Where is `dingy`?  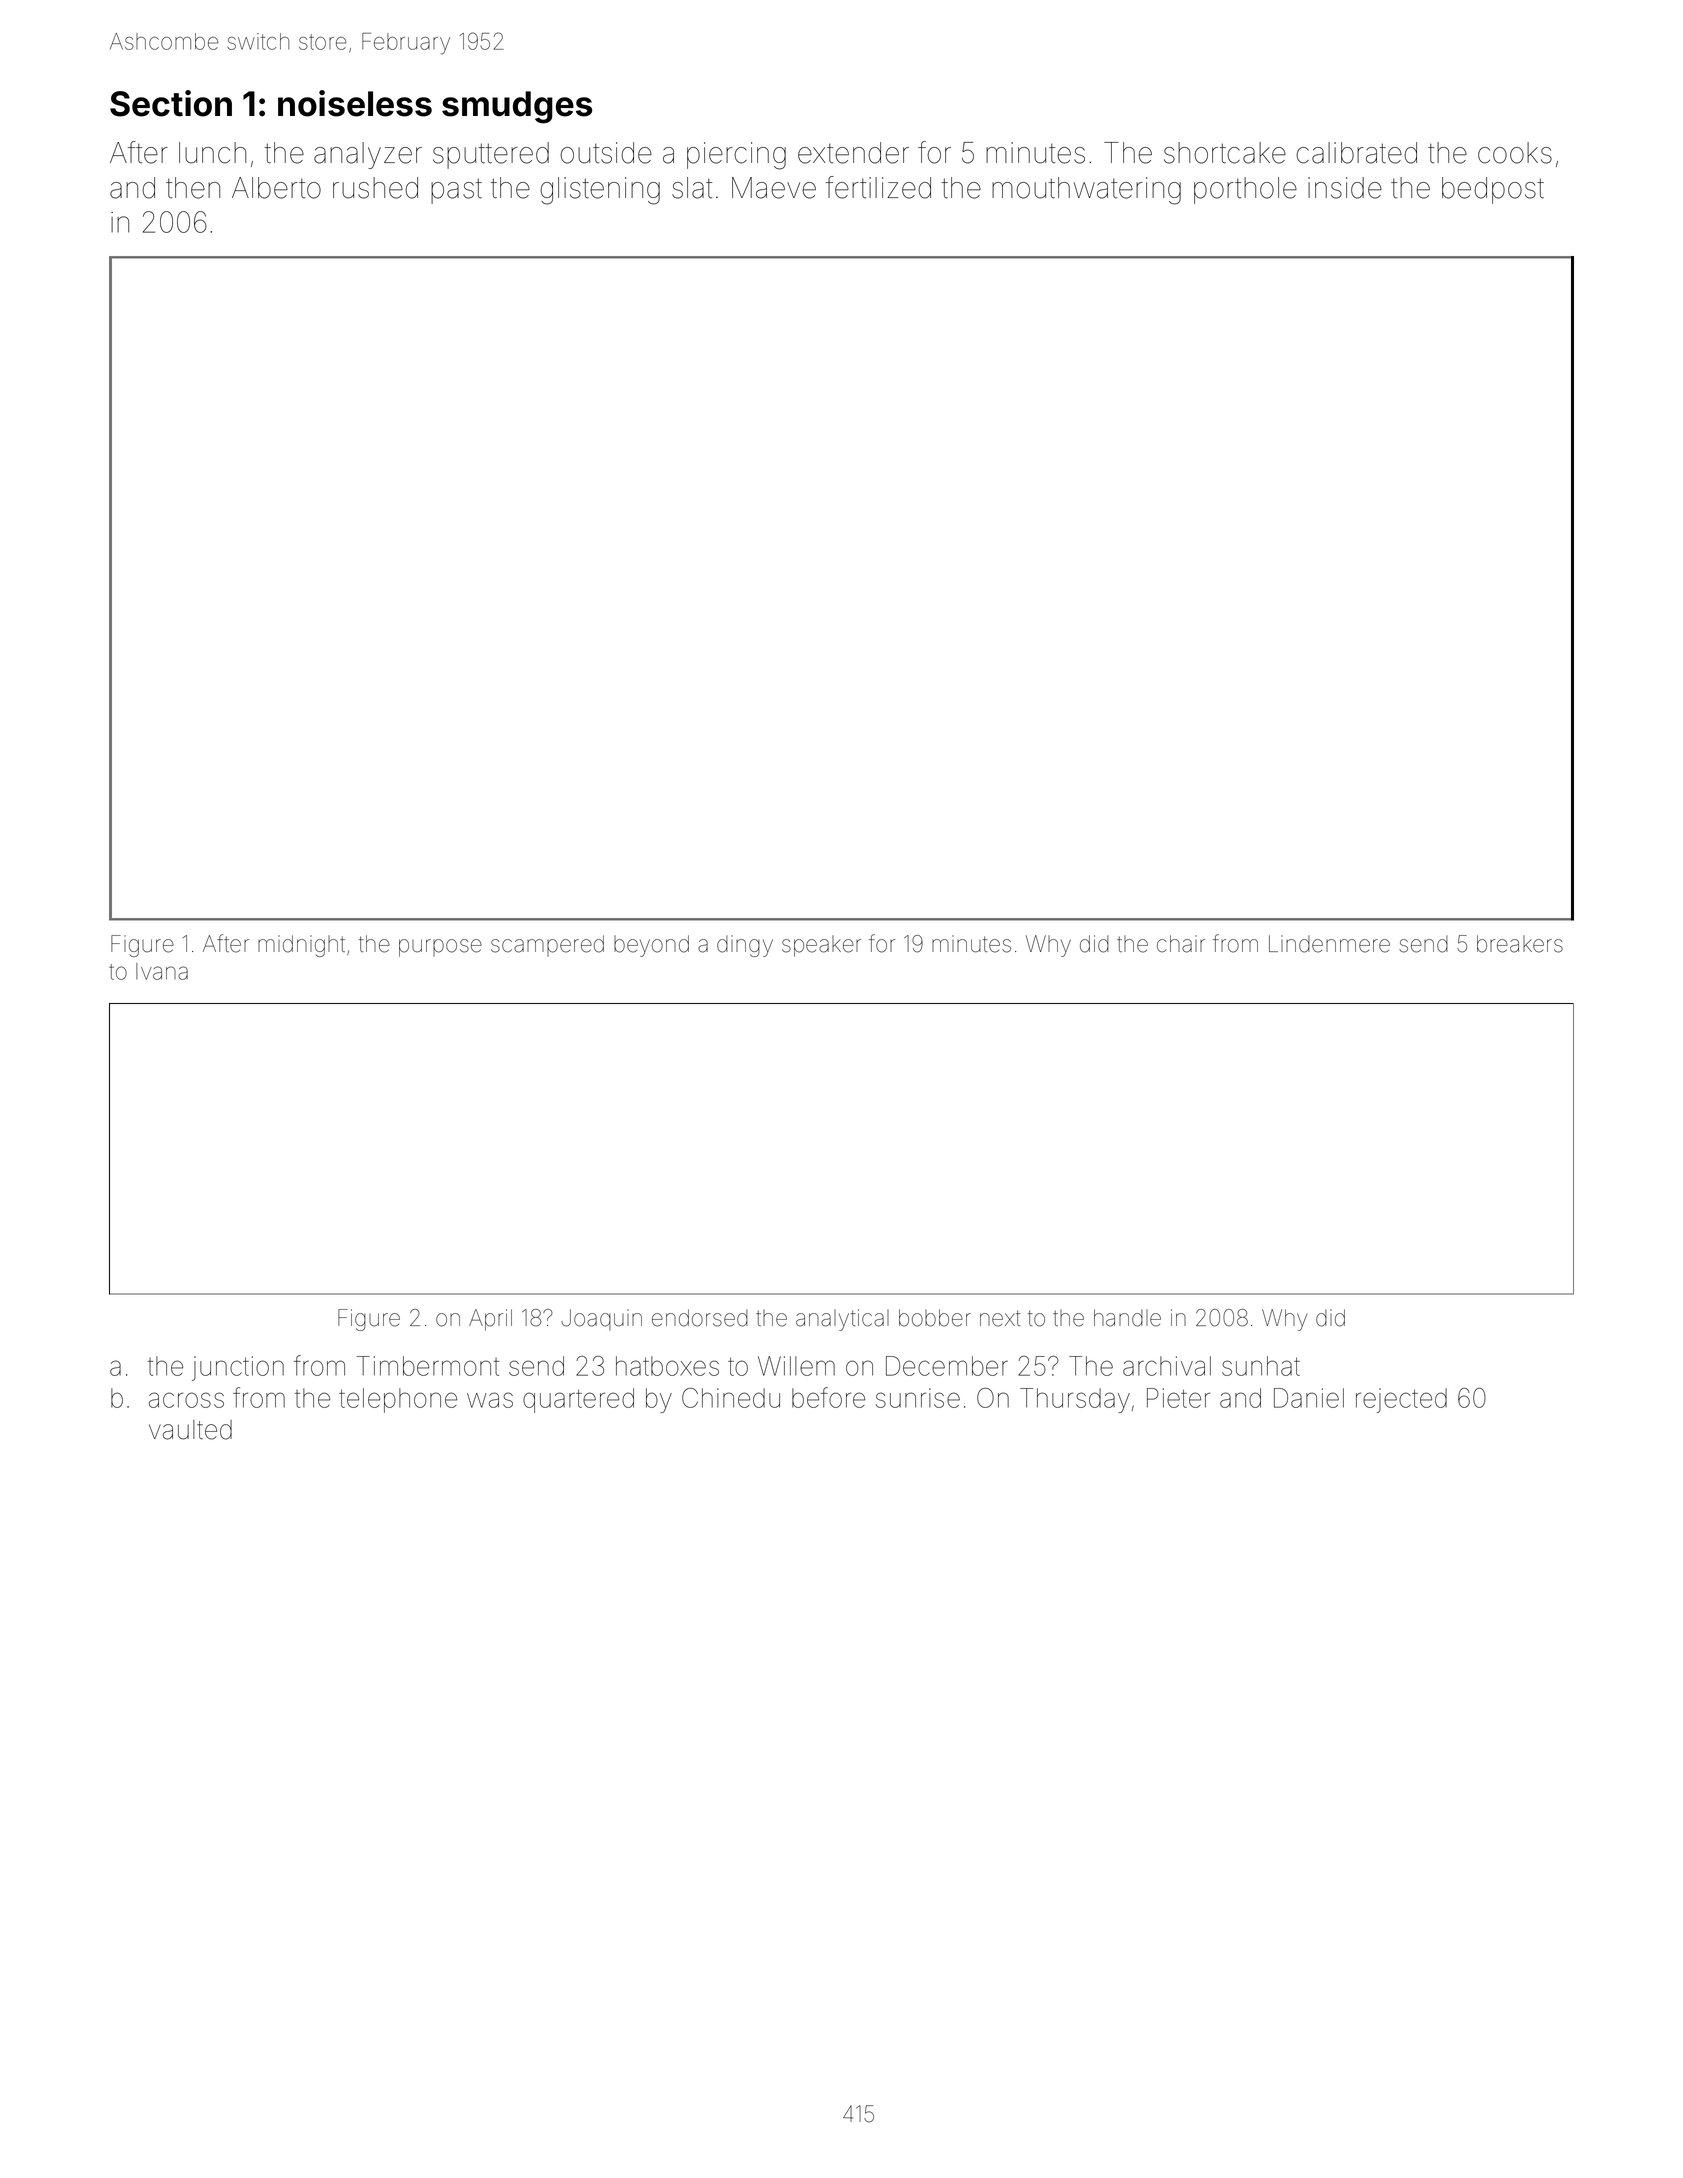 dingy is located at coordinates (745, 946).
